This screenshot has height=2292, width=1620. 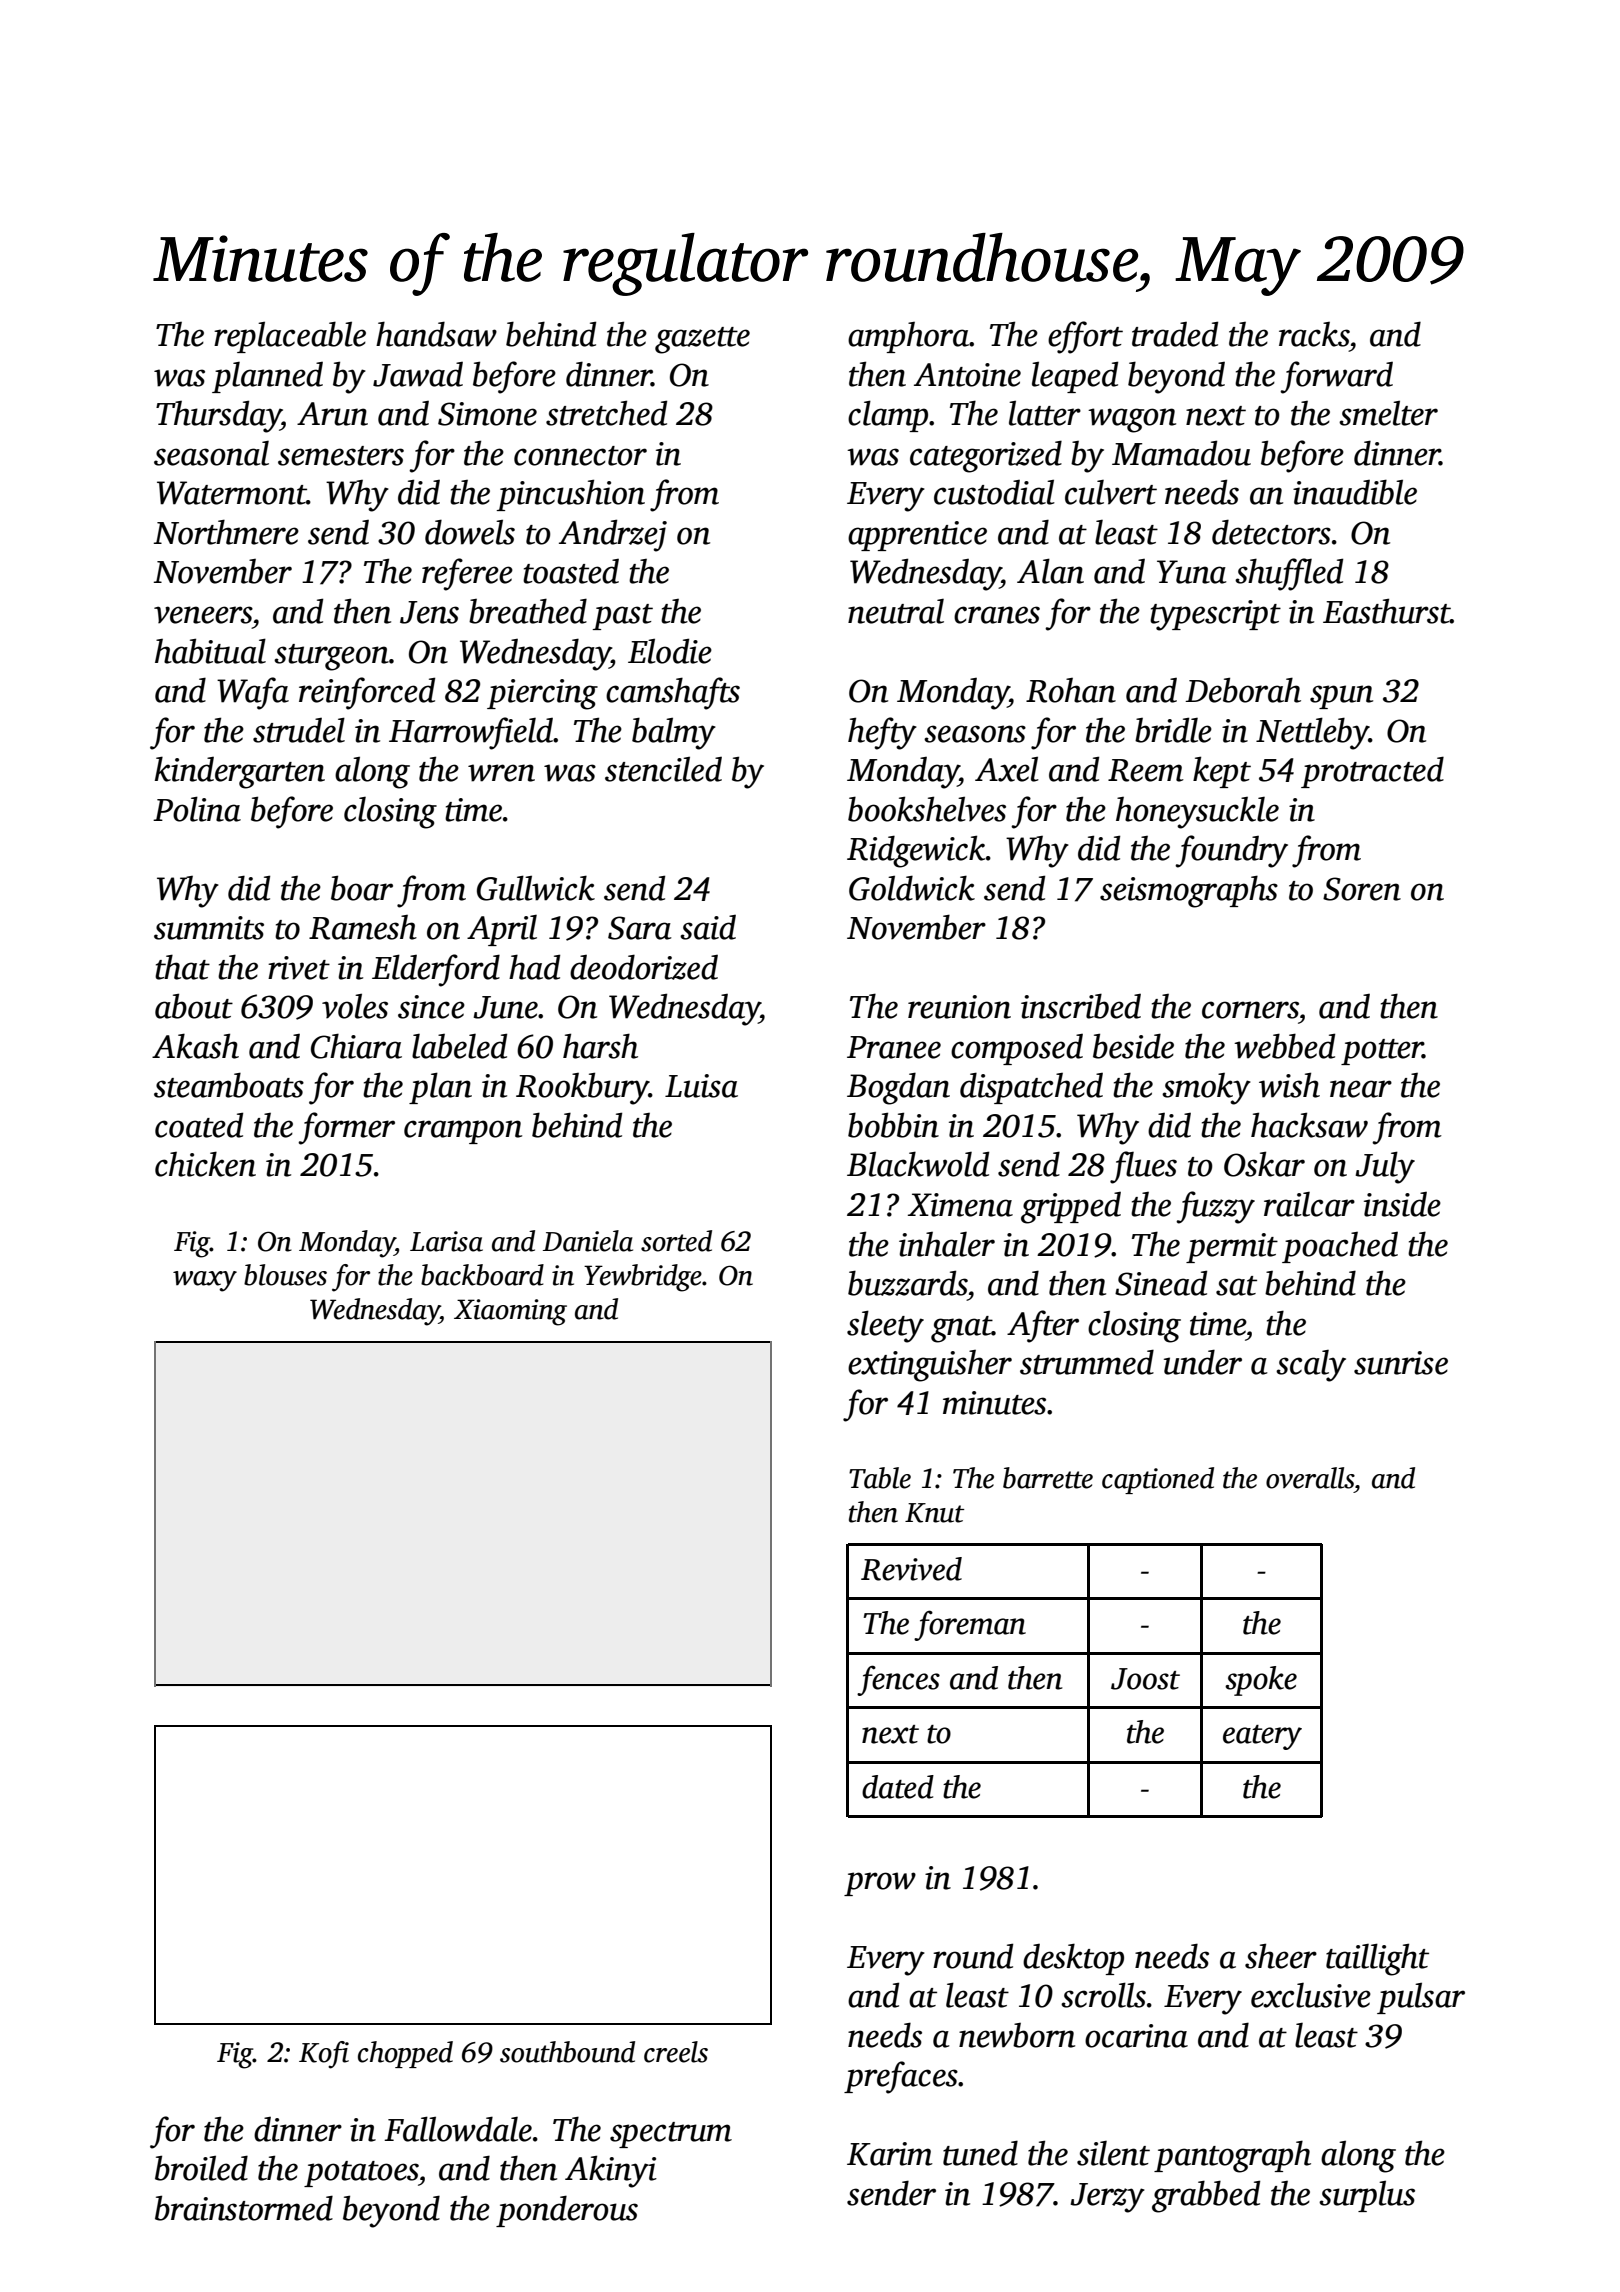 I want to click on spoke, so click(x=1261, y=1681).
